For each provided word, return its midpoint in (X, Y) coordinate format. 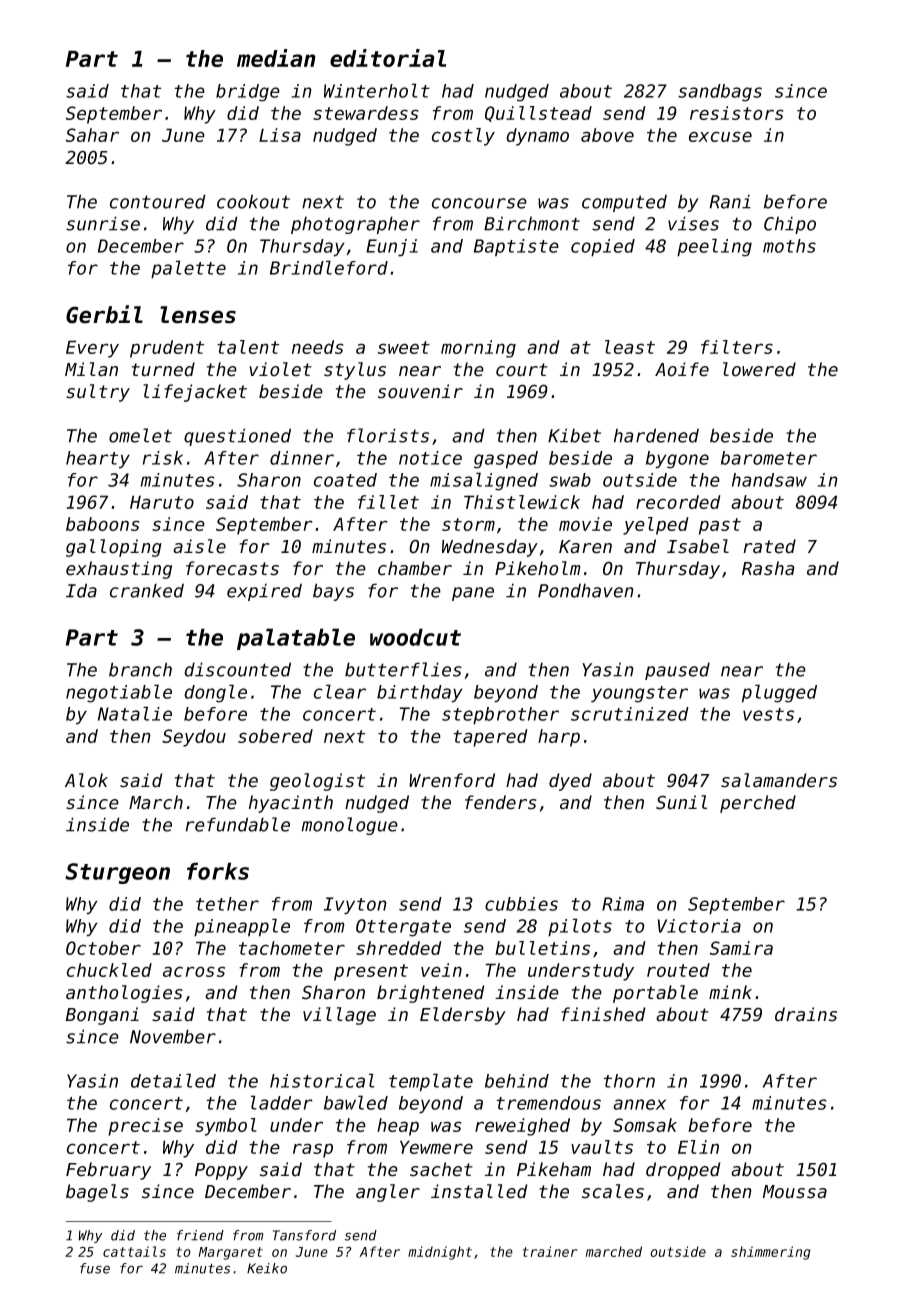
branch (140, 669)
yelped (656, 526)
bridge (248, 93)
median (276, 58)
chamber (415, 568)
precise (145, 1127)
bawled (356, 1102)
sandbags (720, 93)
